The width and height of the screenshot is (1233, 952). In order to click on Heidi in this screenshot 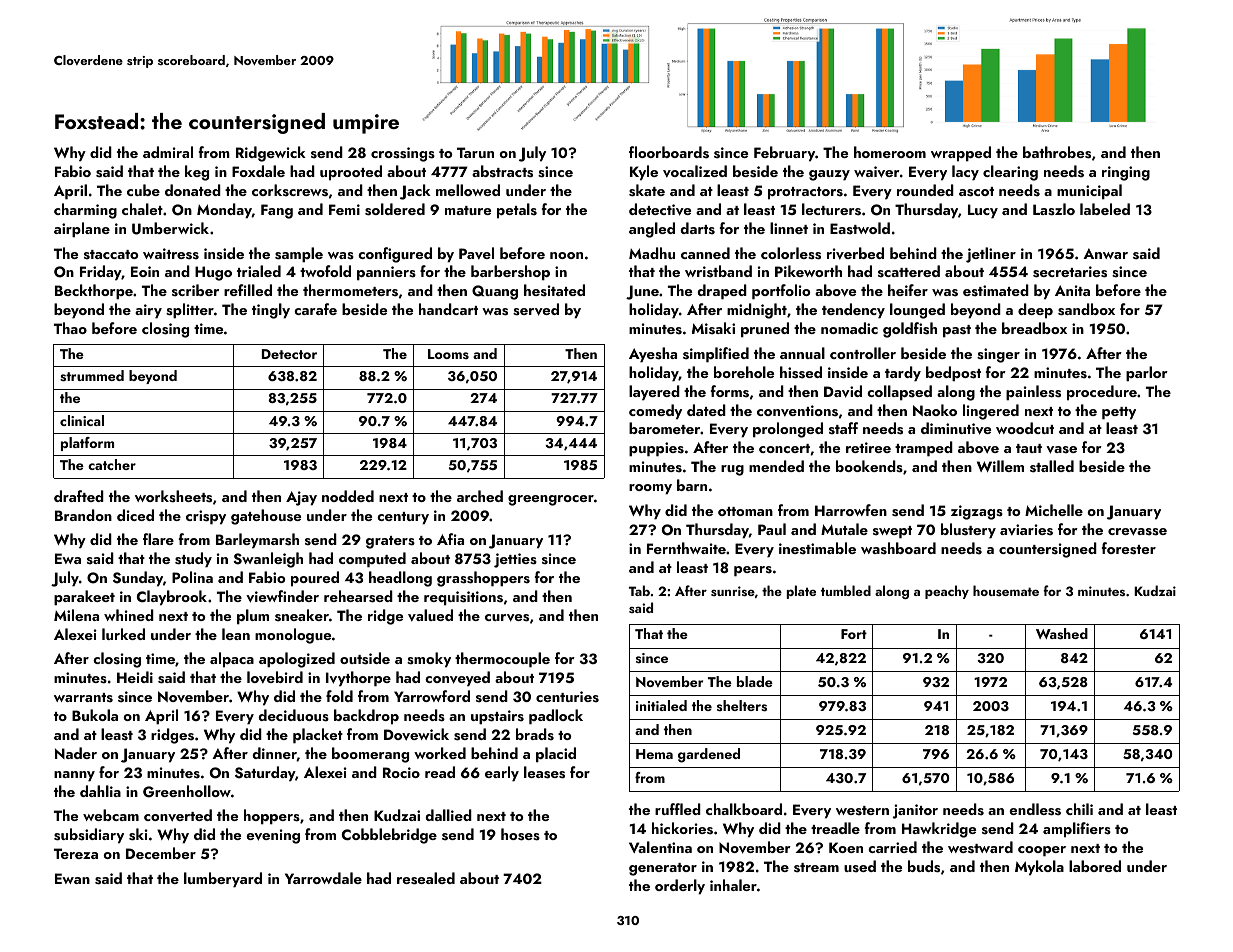, I will do `click(135, 677)`.
